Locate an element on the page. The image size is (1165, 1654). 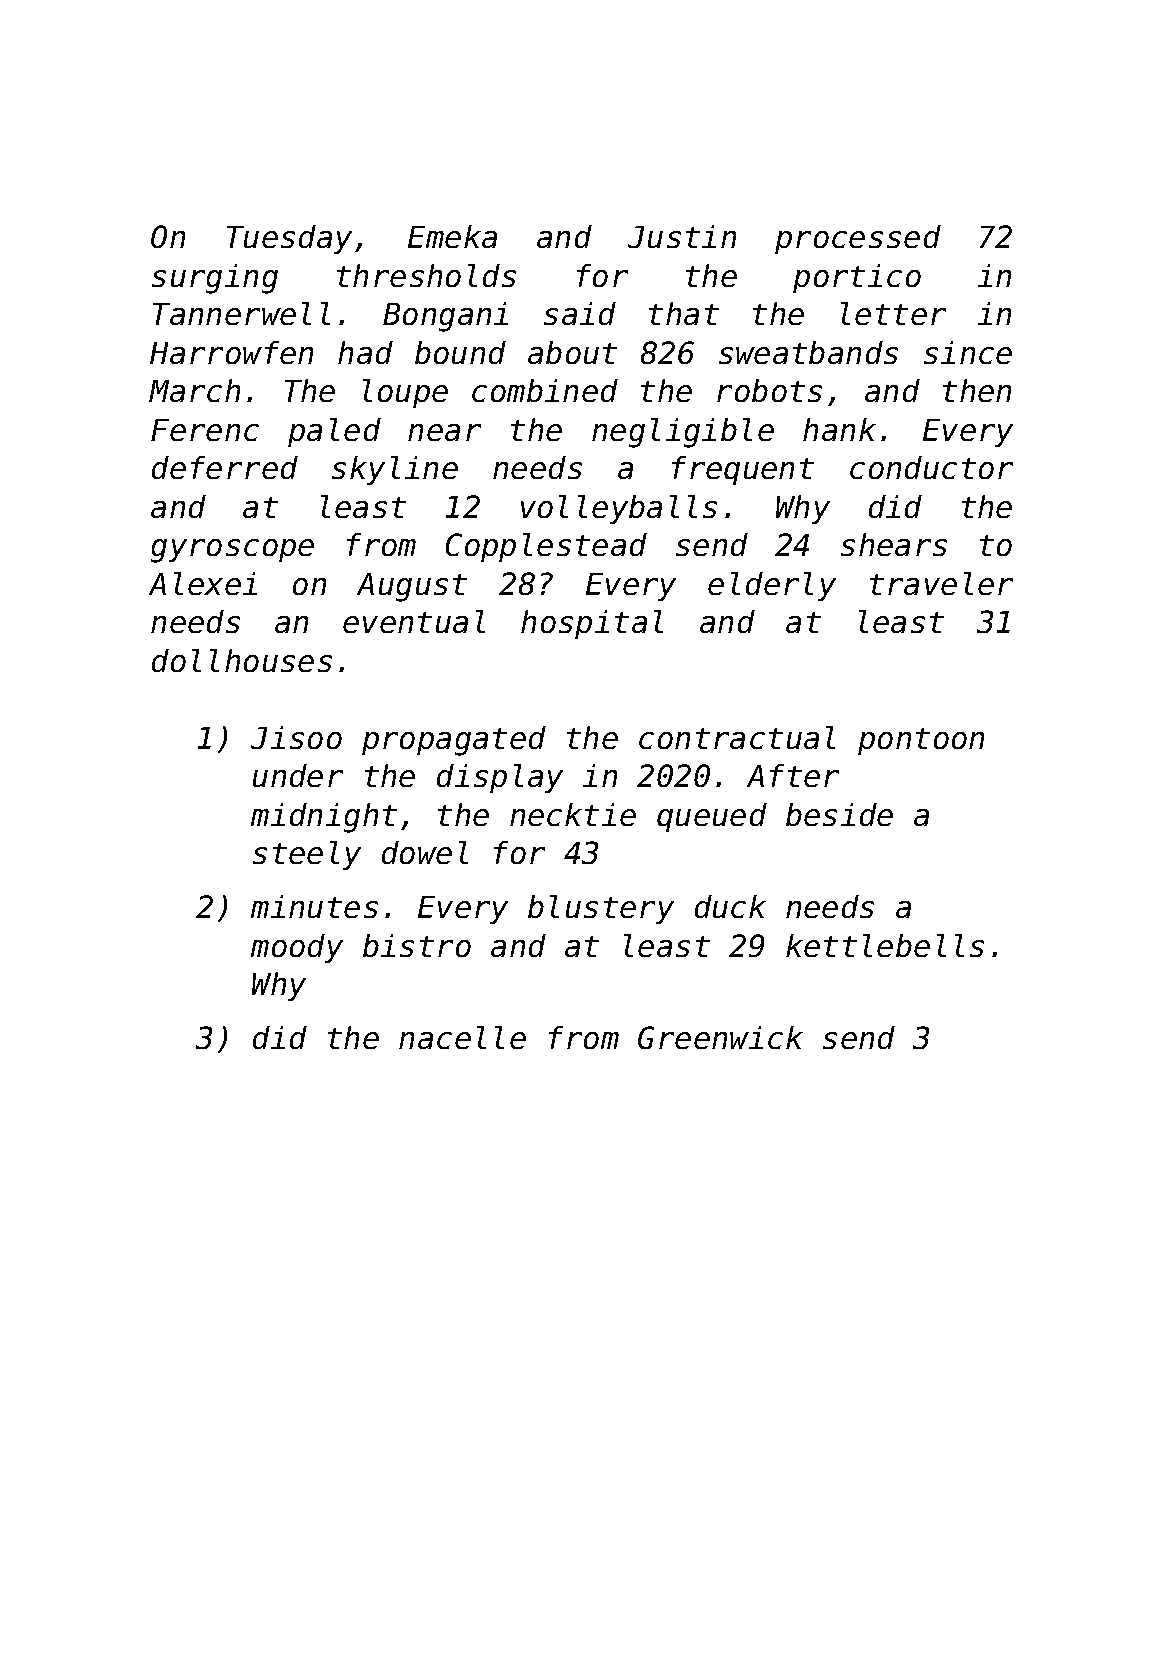
nacelle is located at coordinates (462, 1037).
